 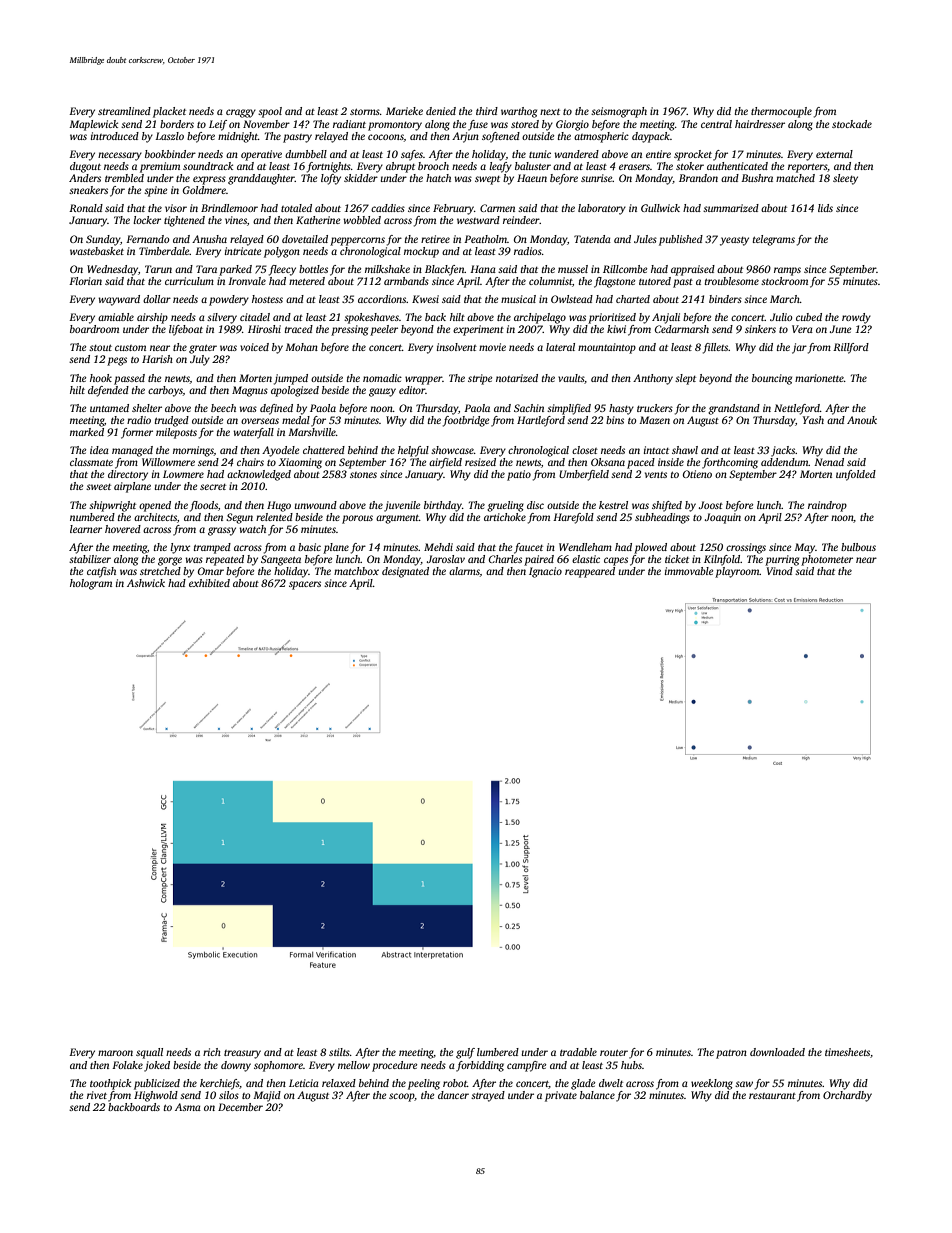 What do you see at coordinates (270, 112) in the screenshot?
I see `spool` at bounding box center [270, 112].
